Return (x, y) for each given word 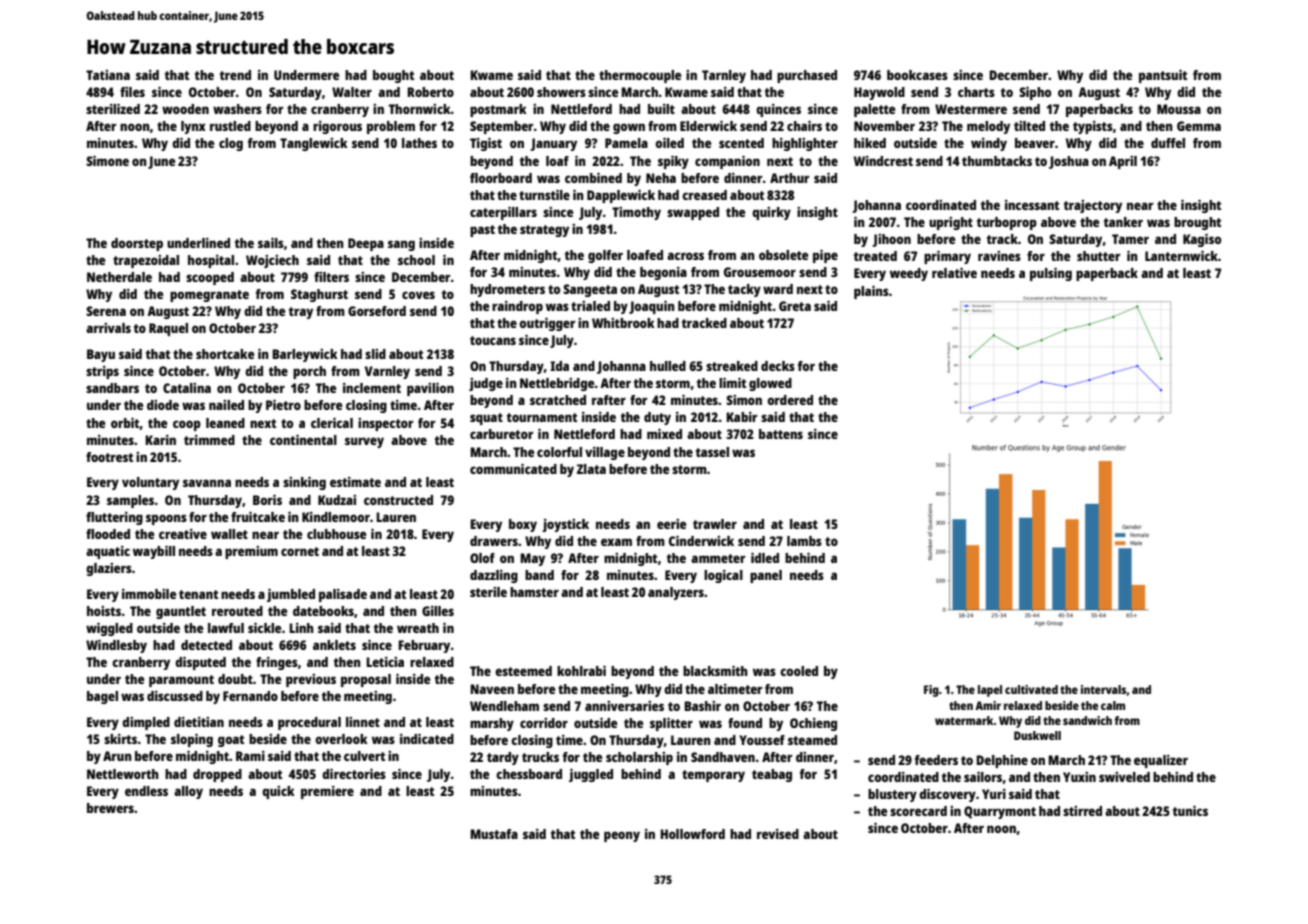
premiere (327, 792)
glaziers (109, 569)
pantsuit (1163, 76)
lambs (804, 541)
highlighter (805, 144)
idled (765, 558)
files (132, 92)
